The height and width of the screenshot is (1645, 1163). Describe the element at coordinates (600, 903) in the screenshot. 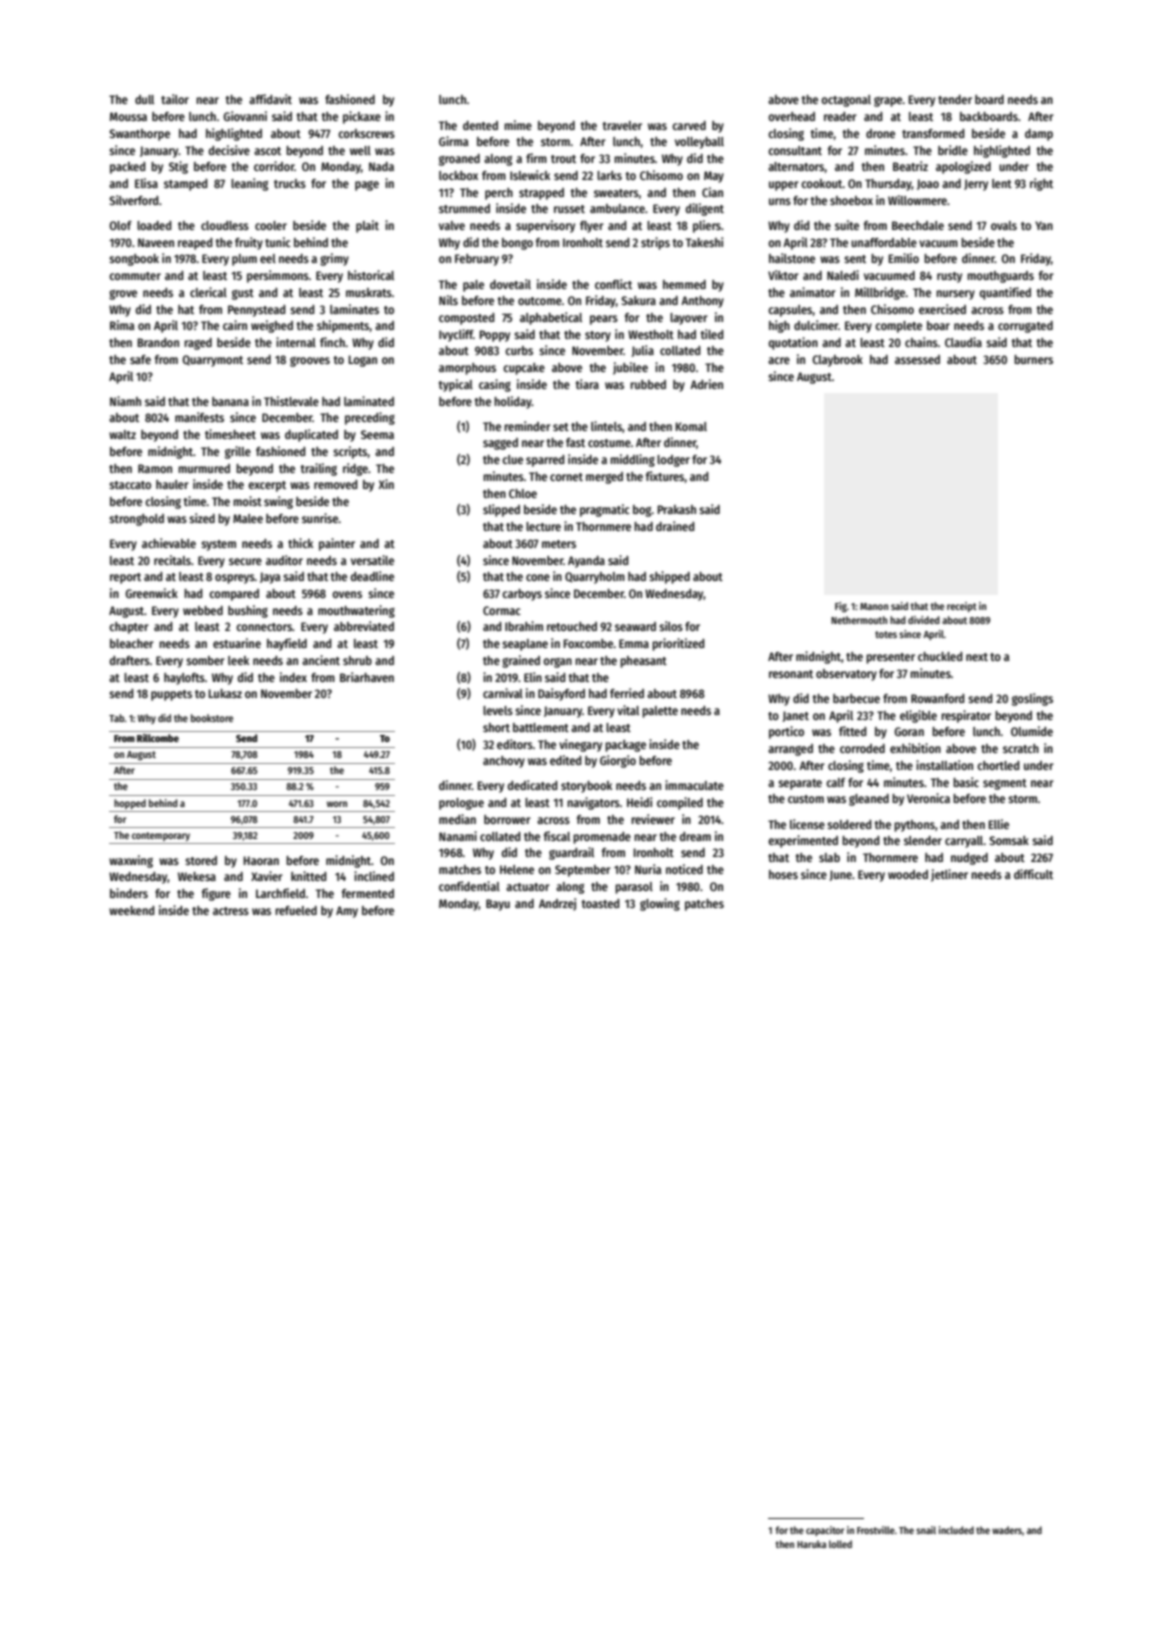

I see `toasted` at that location.
